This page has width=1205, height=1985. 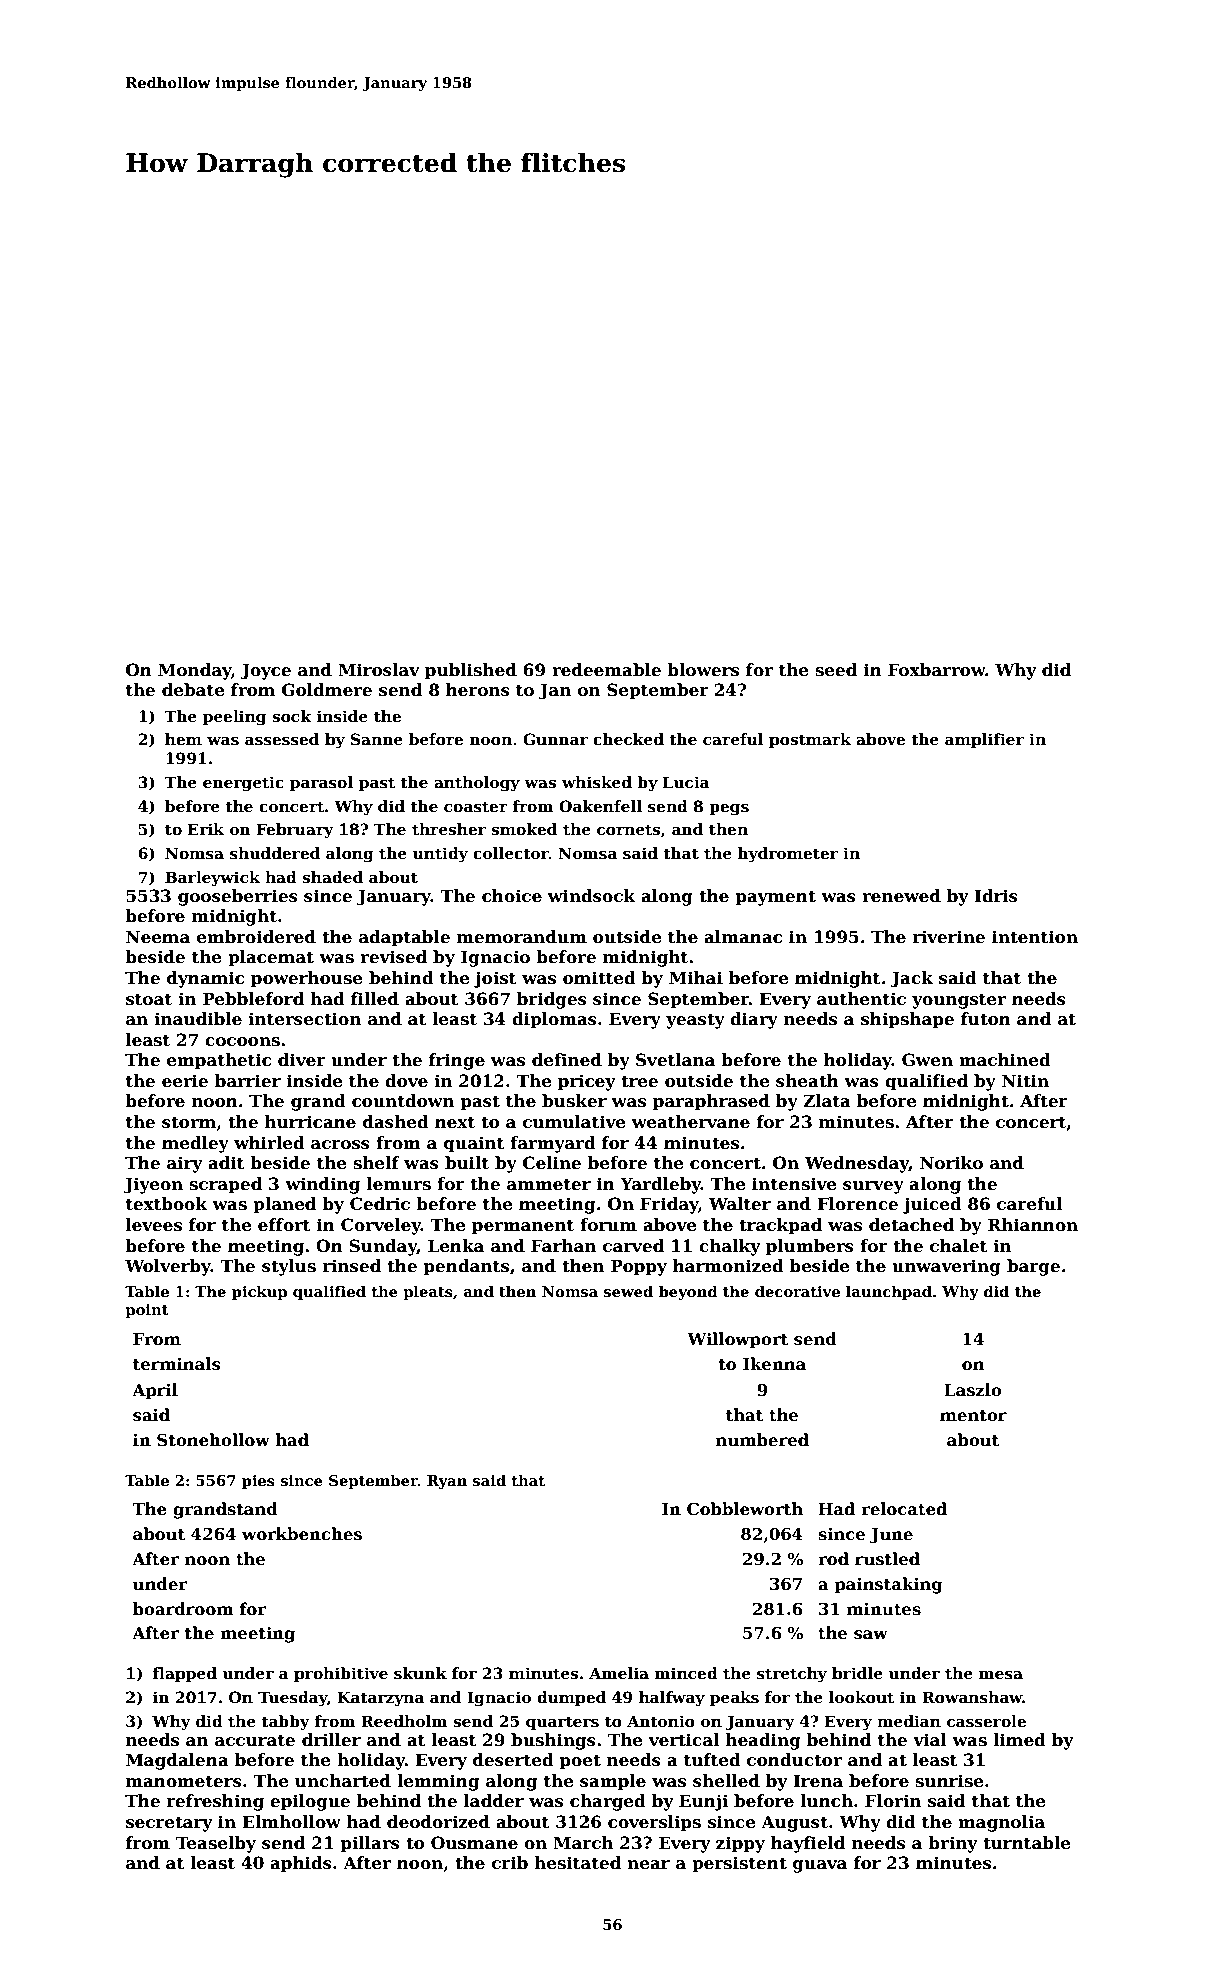 I want to click on shaded, so click(x=332, y=877).
